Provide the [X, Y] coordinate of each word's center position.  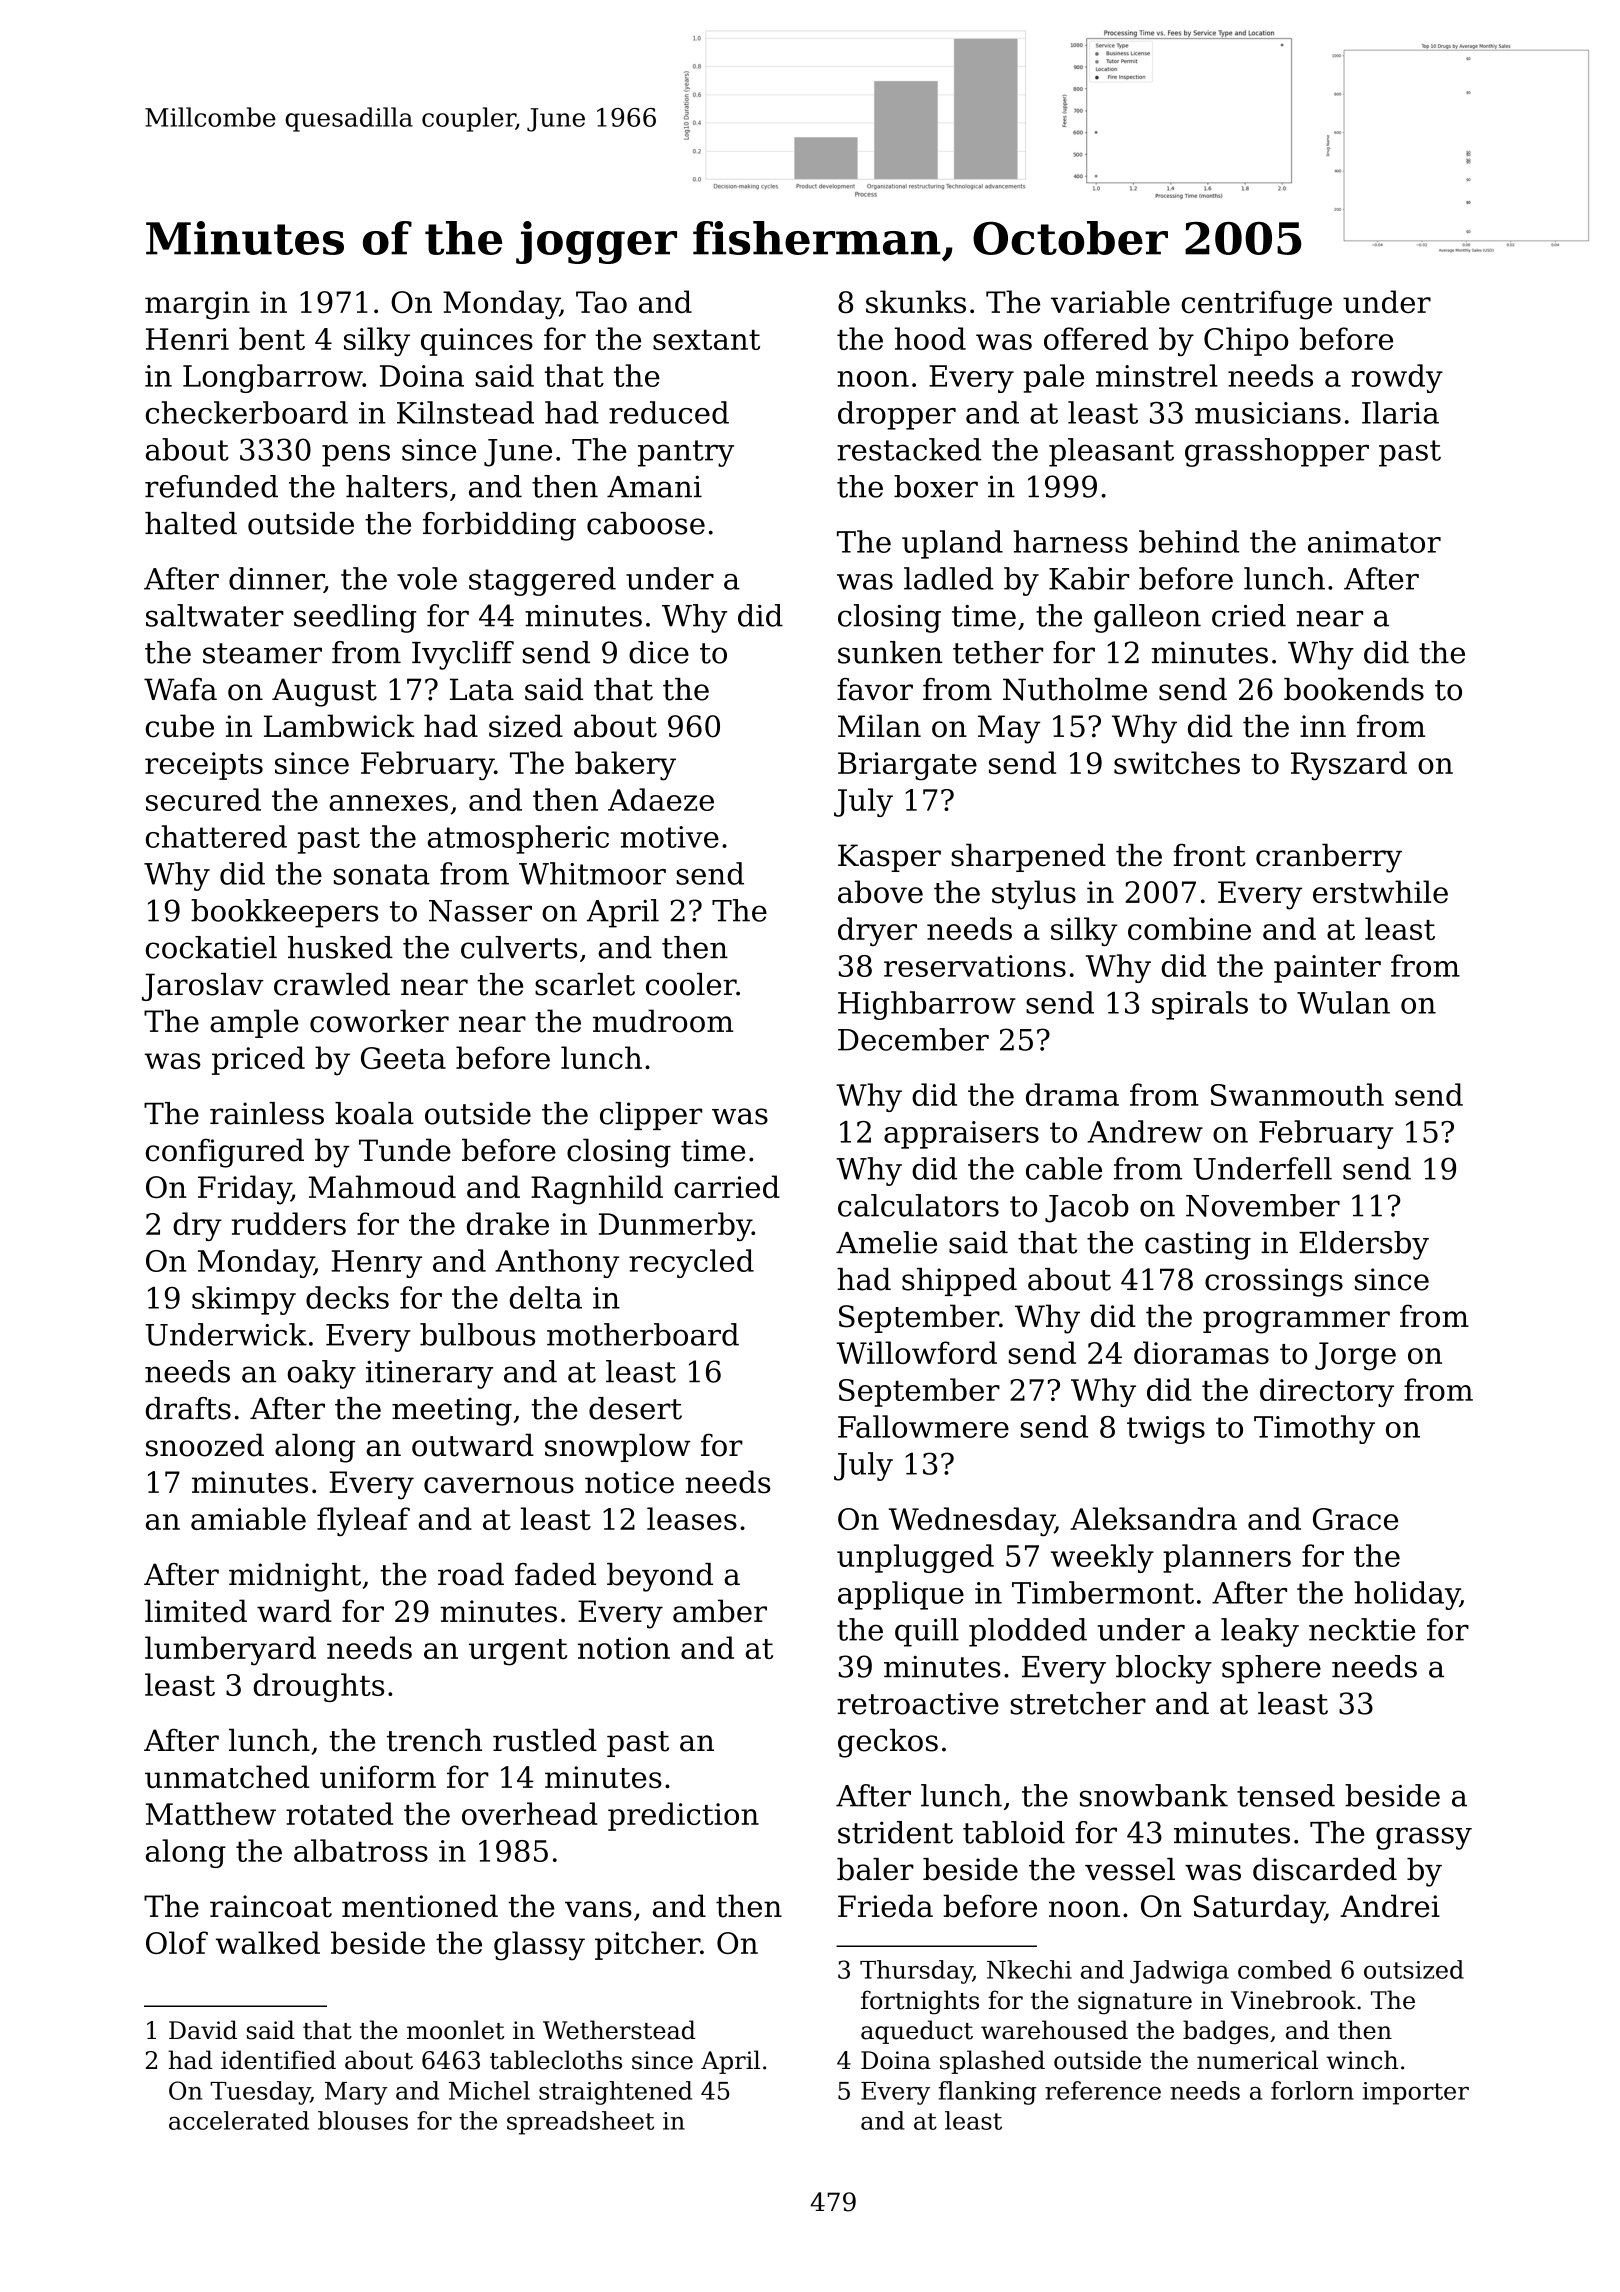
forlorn [1312, 2090]
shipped [959, 1282]
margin [197, 305]
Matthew [211, 1813]
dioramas [1201, 1352]
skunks [916, 301]
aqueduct [917, 2032]
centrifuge [1256, 305]
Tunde [405, 1150]
